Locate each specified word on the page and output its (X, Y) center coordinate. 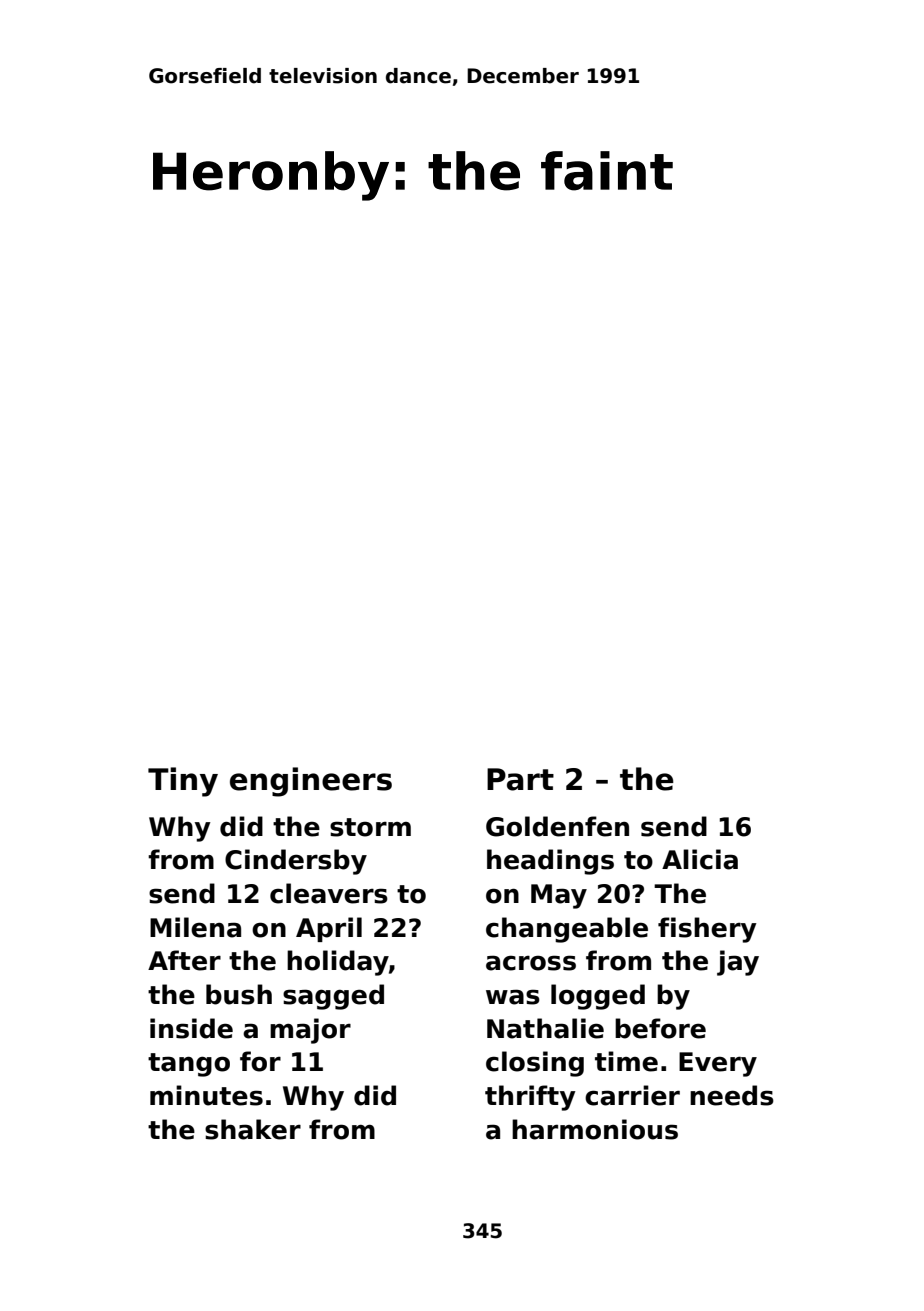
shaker (253, 1129)
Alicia (700, 859)
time (626, 1061)
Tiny (183, 782)
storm (370, 827)
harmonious (595, 1129)
